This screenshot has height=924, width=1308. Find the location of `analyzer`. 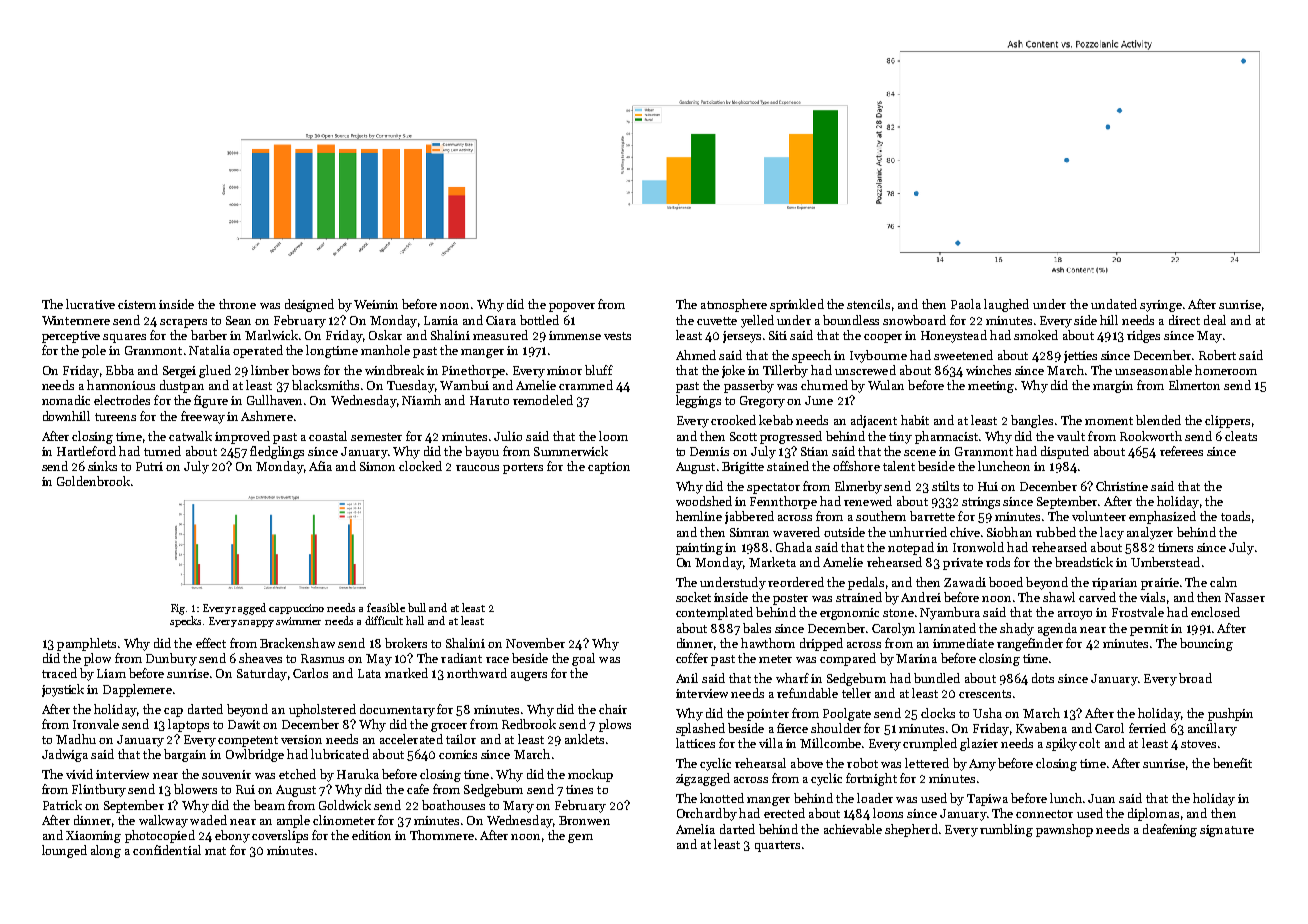

analyzer is located at coordinates (1150, 533).
